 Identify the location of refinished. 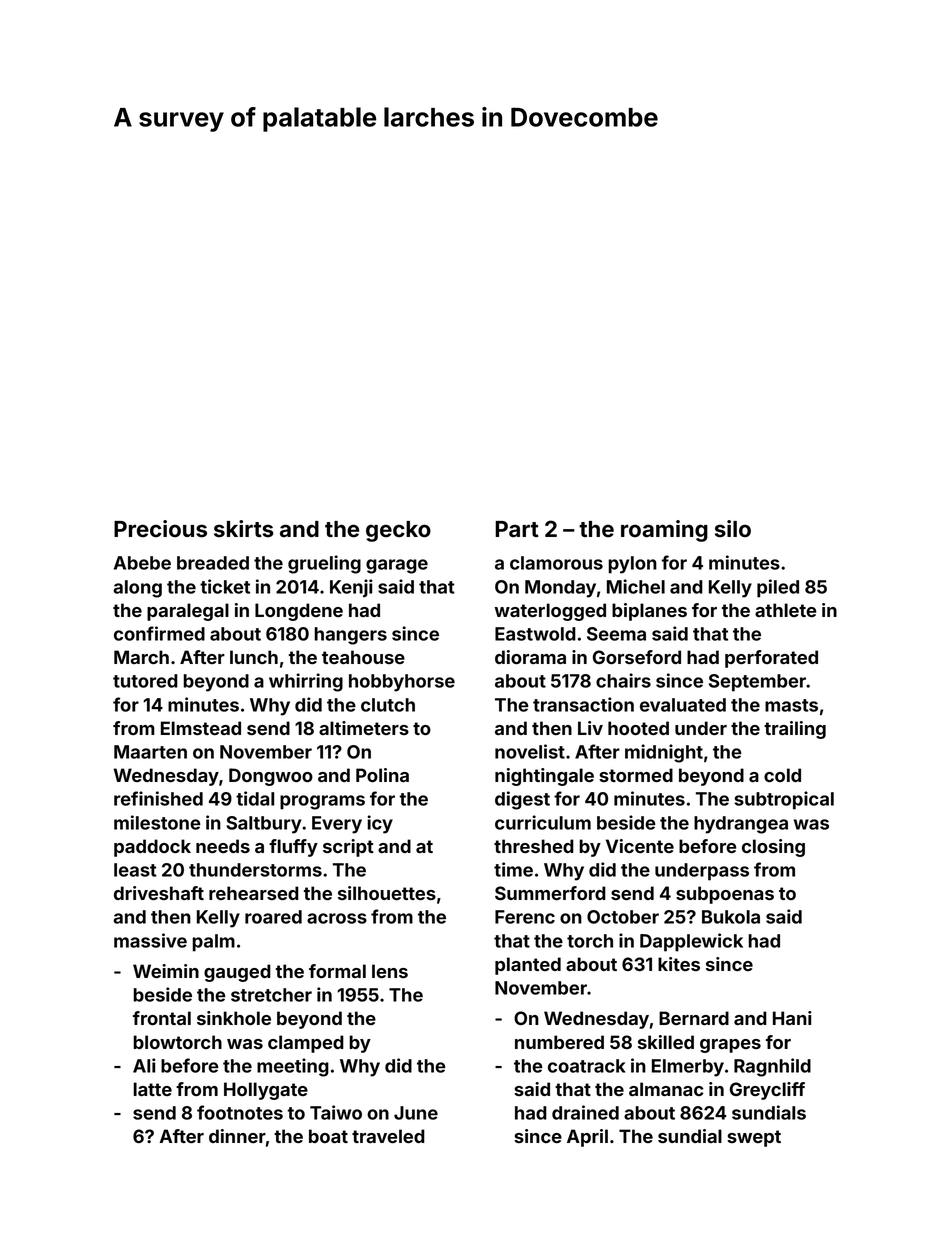
(158, 798).
